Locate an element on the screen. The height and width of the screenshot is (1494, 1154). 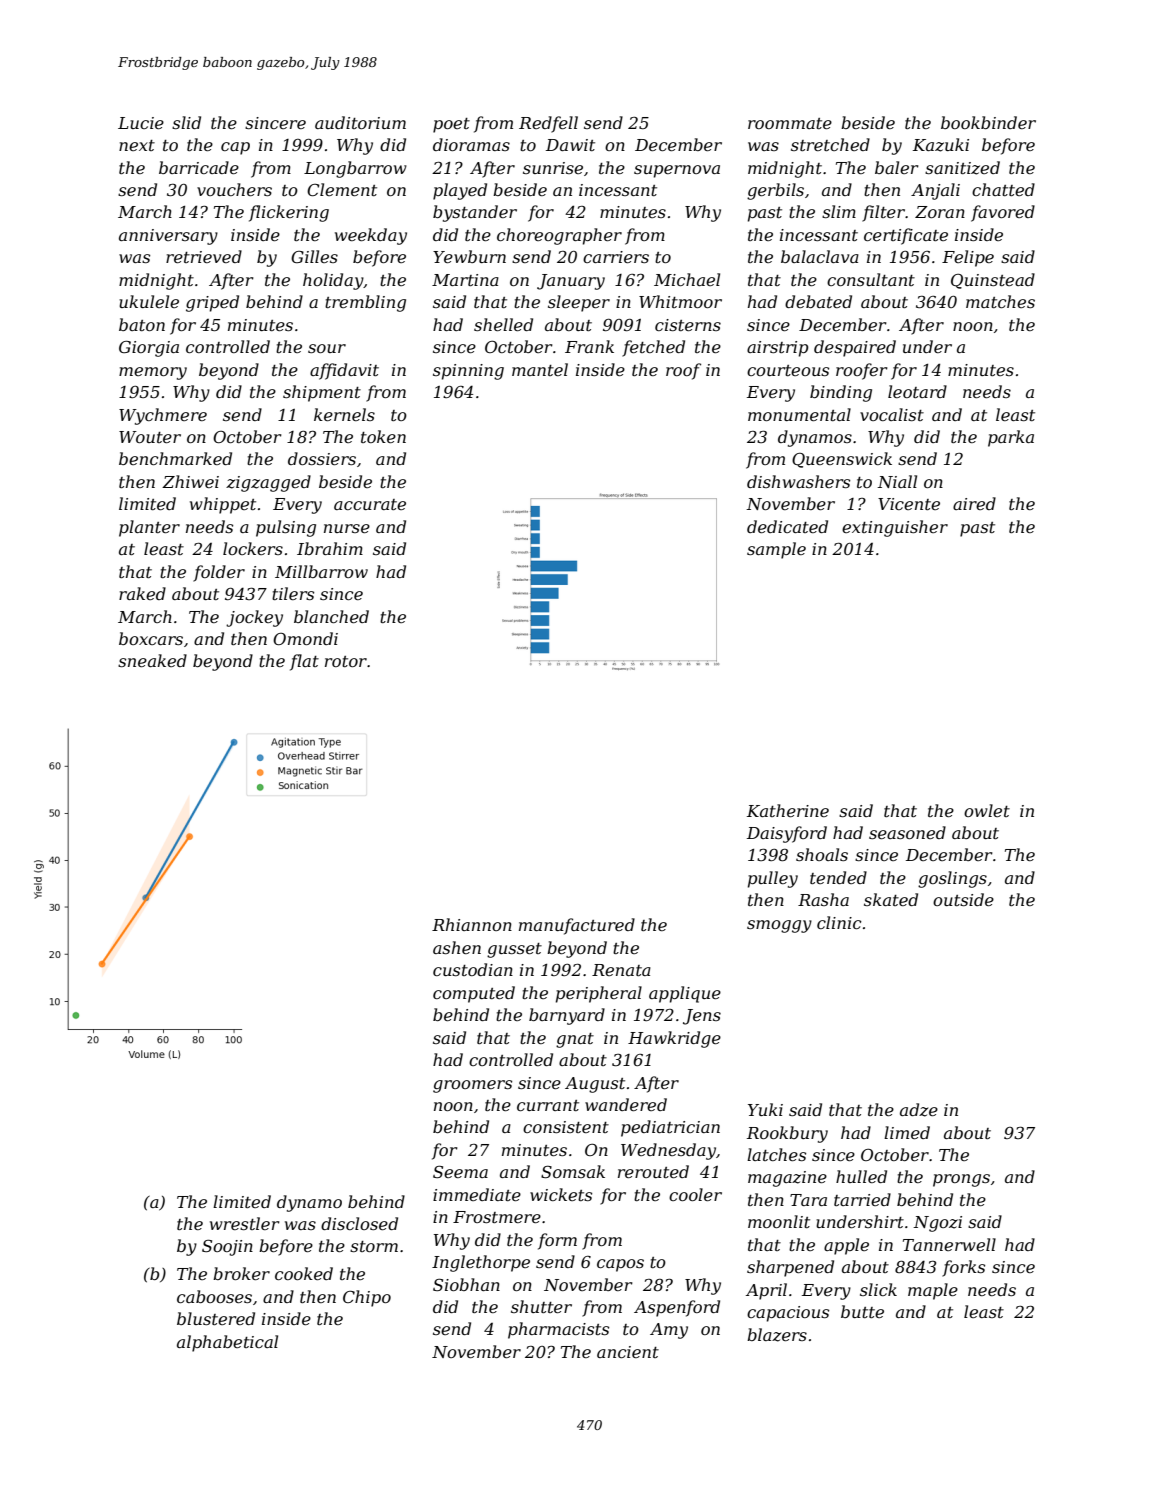
alphabetical is located at coordinates (227, 1343).
